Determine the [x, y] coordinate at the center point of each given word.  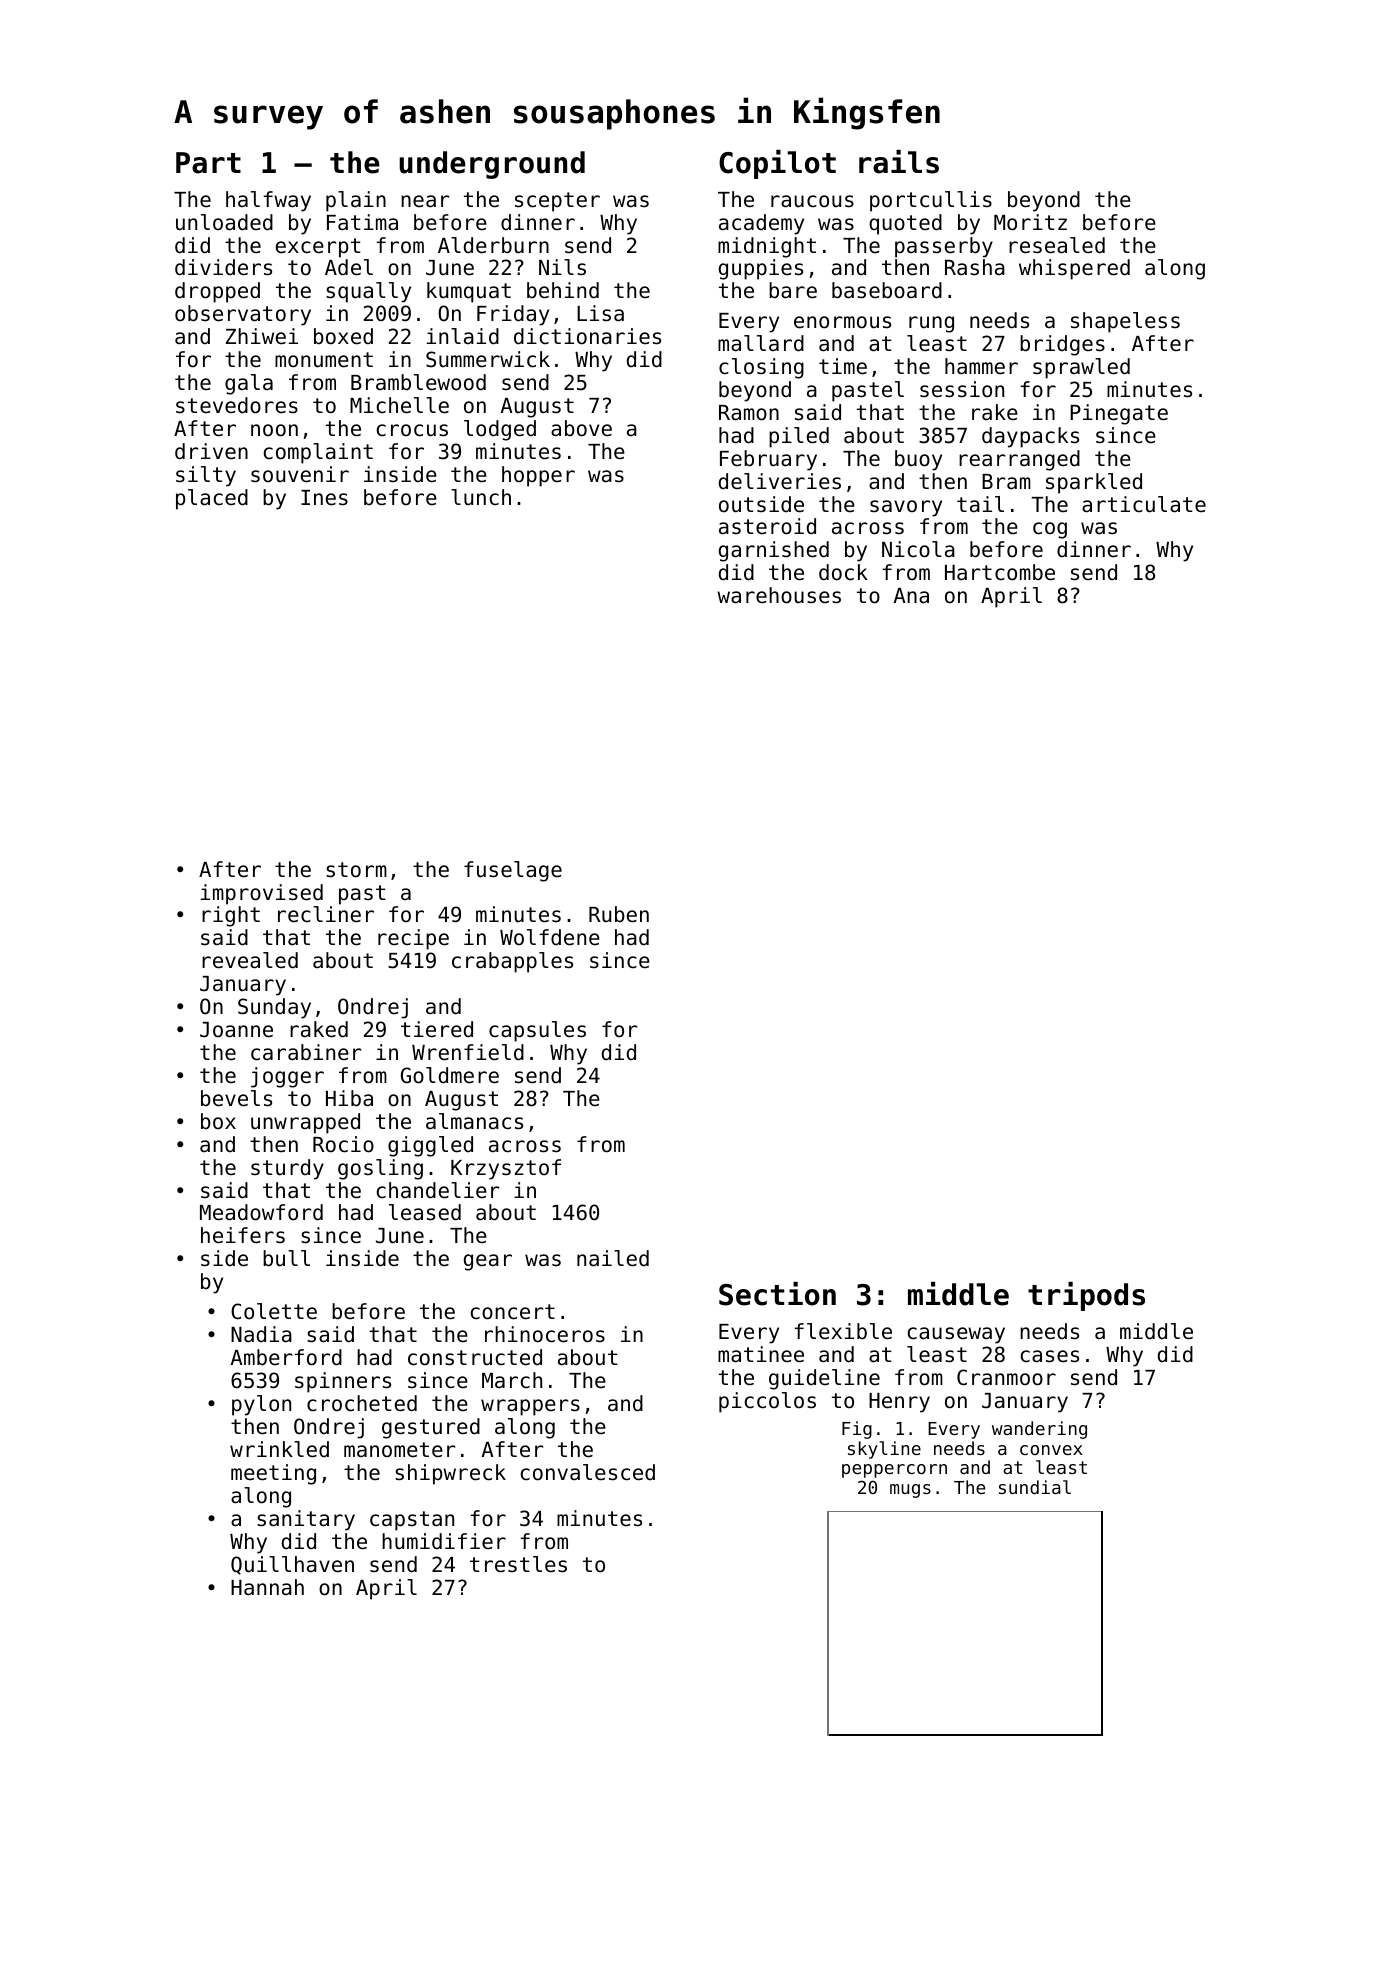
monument [324, 360]
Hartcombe [1000, 572]
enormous [842, 322]
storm [356, 870]
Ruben [619, 914]
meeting [273, 1474]
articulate [1144, 504]
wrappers [530, 1407]
